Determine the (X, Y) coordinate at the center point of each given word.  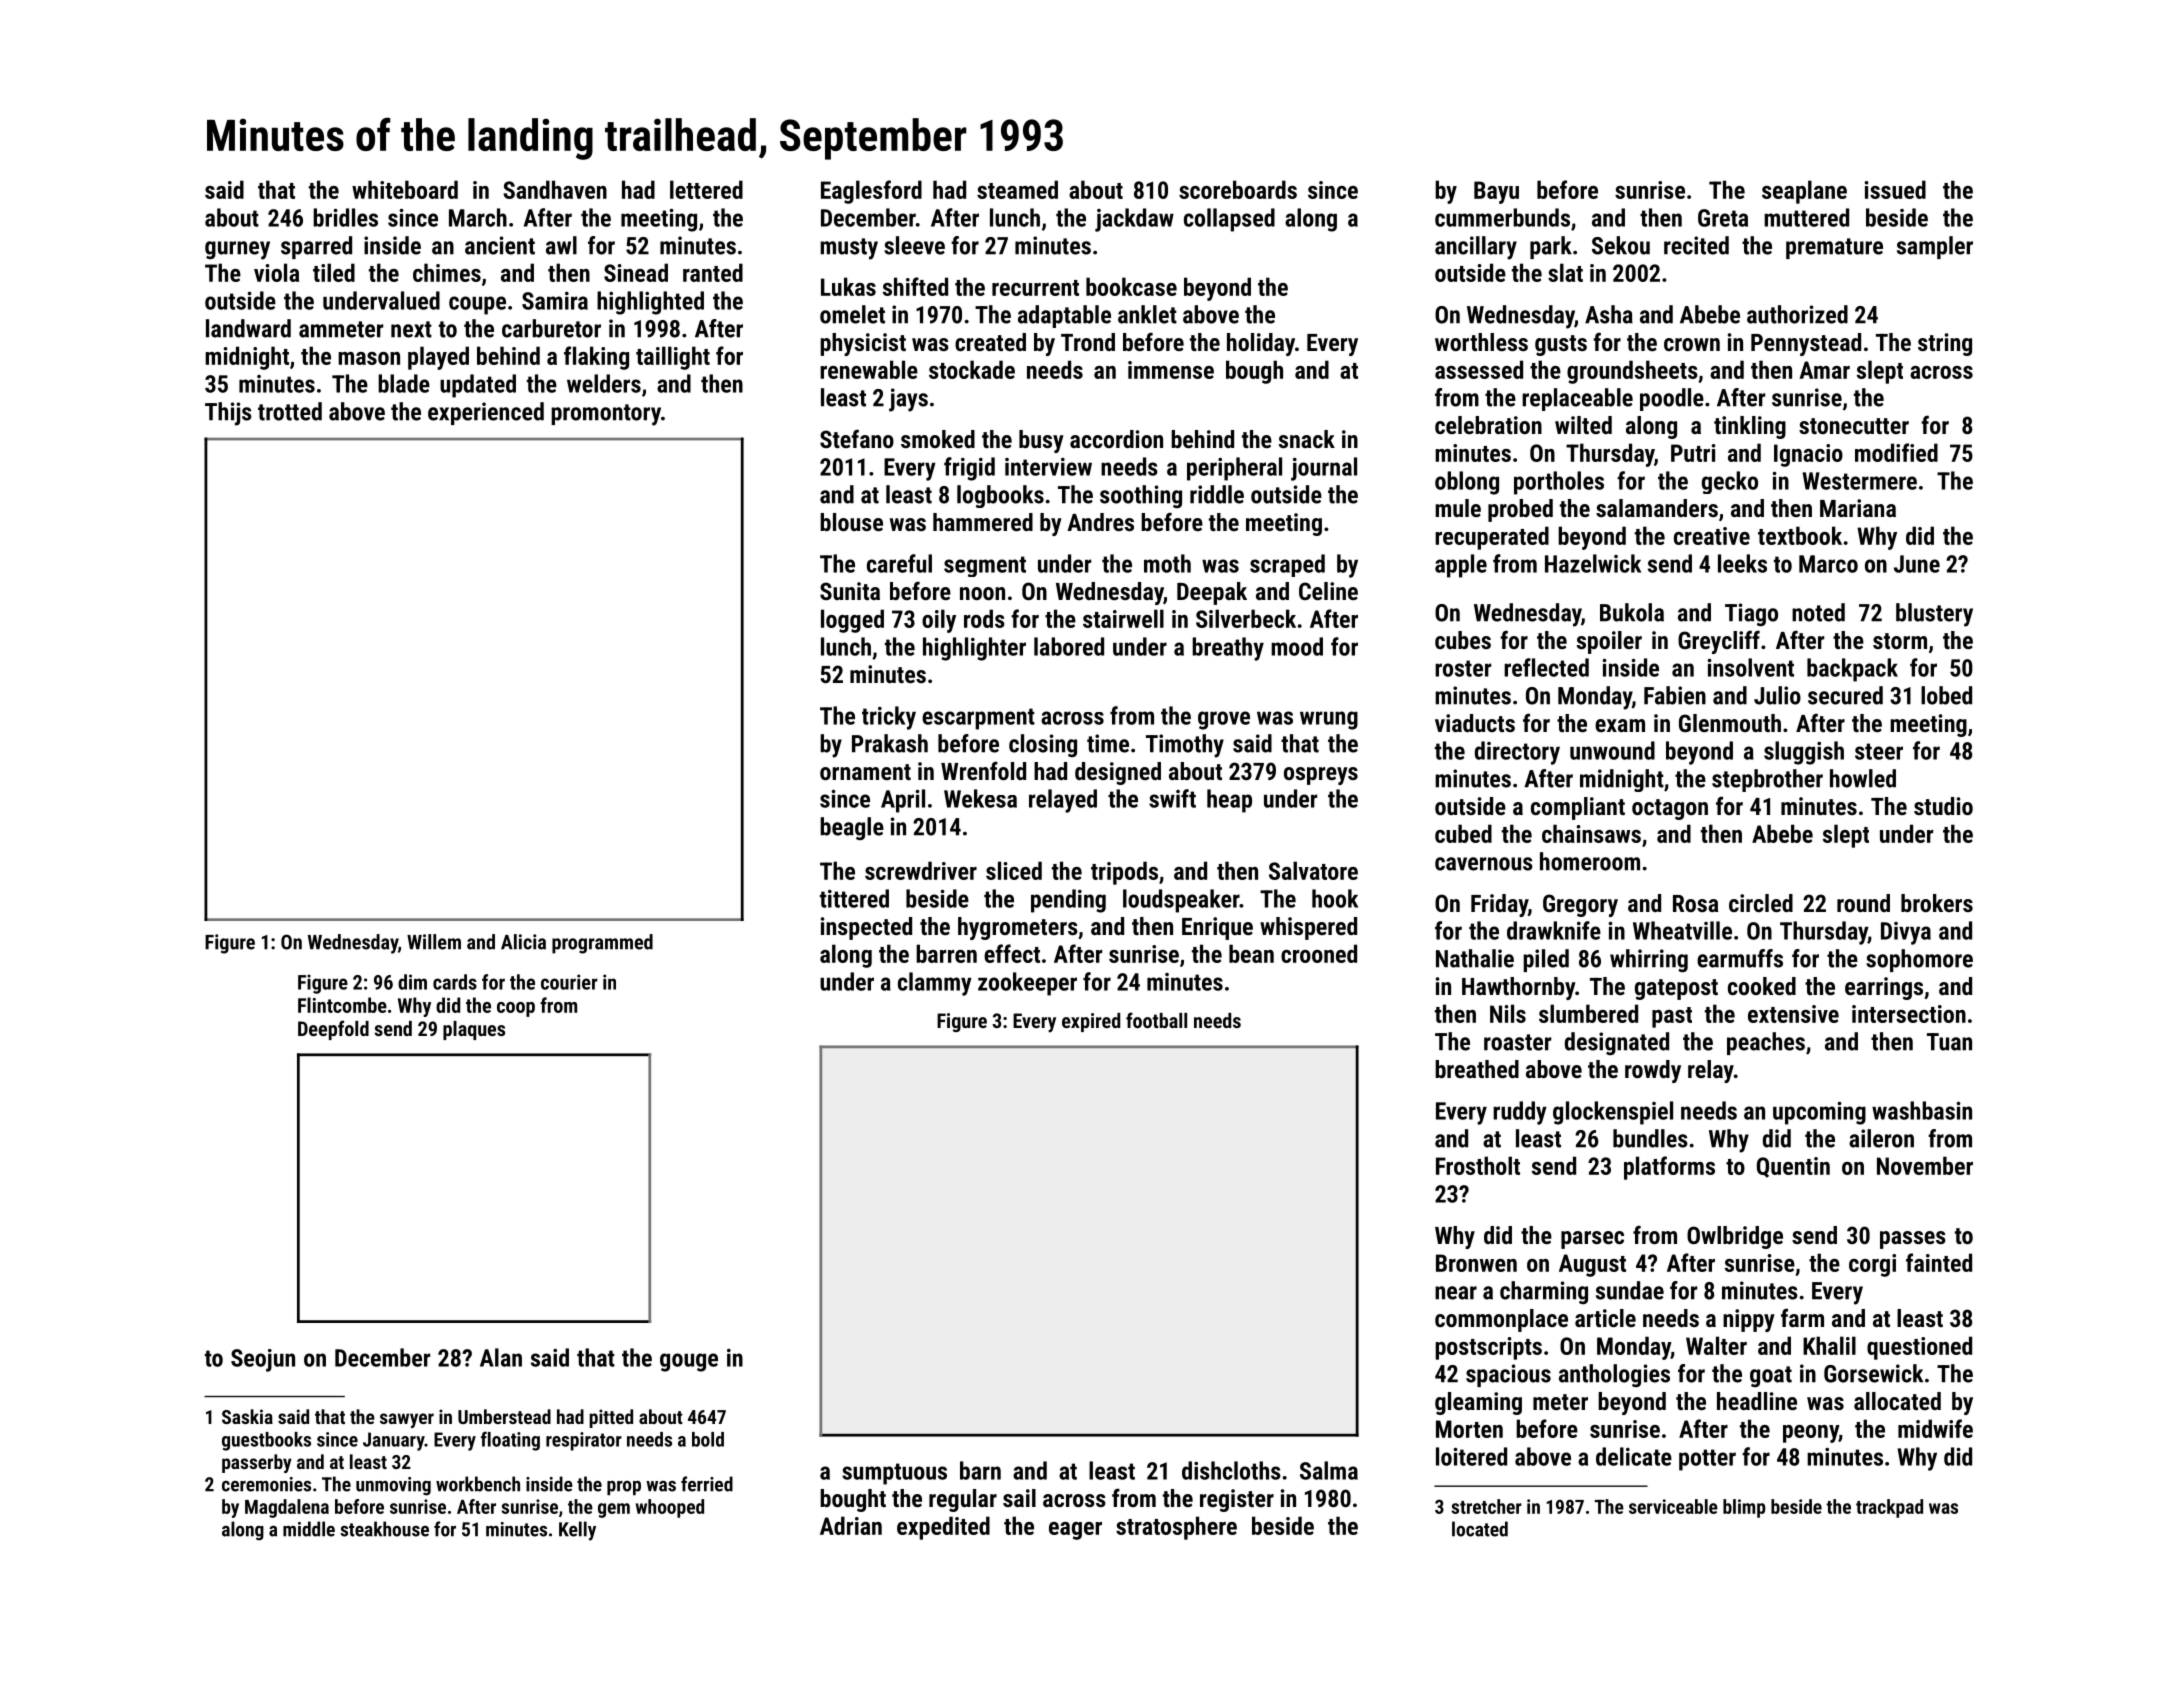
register (1237, 1500)
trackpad (1889, 1508)
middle (309, 1529)
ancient (500, 245)
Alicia (523, 942)
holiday (1261, 344)
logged (852, 621)
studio (1943, 806)
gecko (1730, 482)
